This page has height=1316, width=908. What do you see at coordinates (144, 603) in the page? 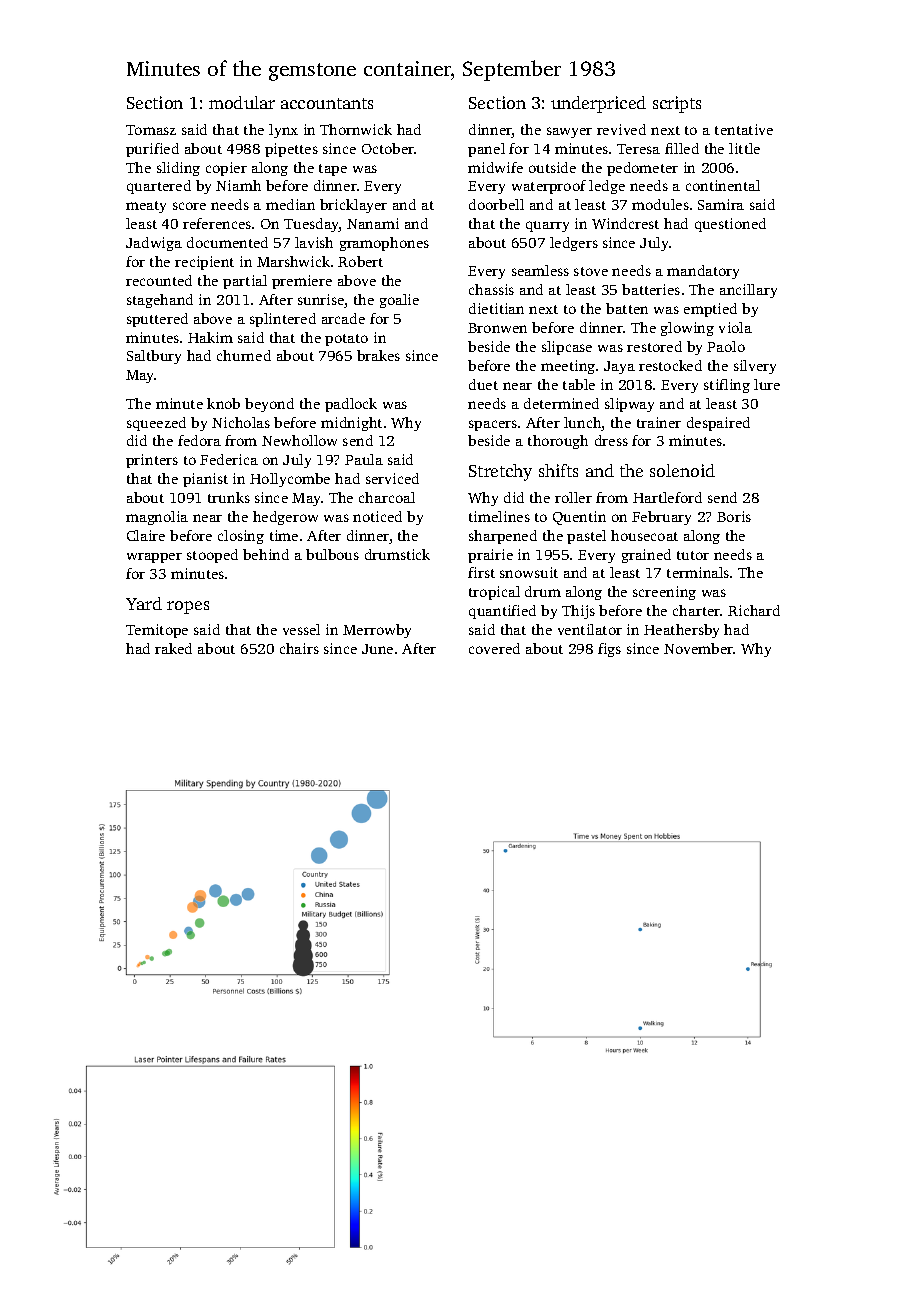
I see `Yard` at bounding box center [144, 603].
